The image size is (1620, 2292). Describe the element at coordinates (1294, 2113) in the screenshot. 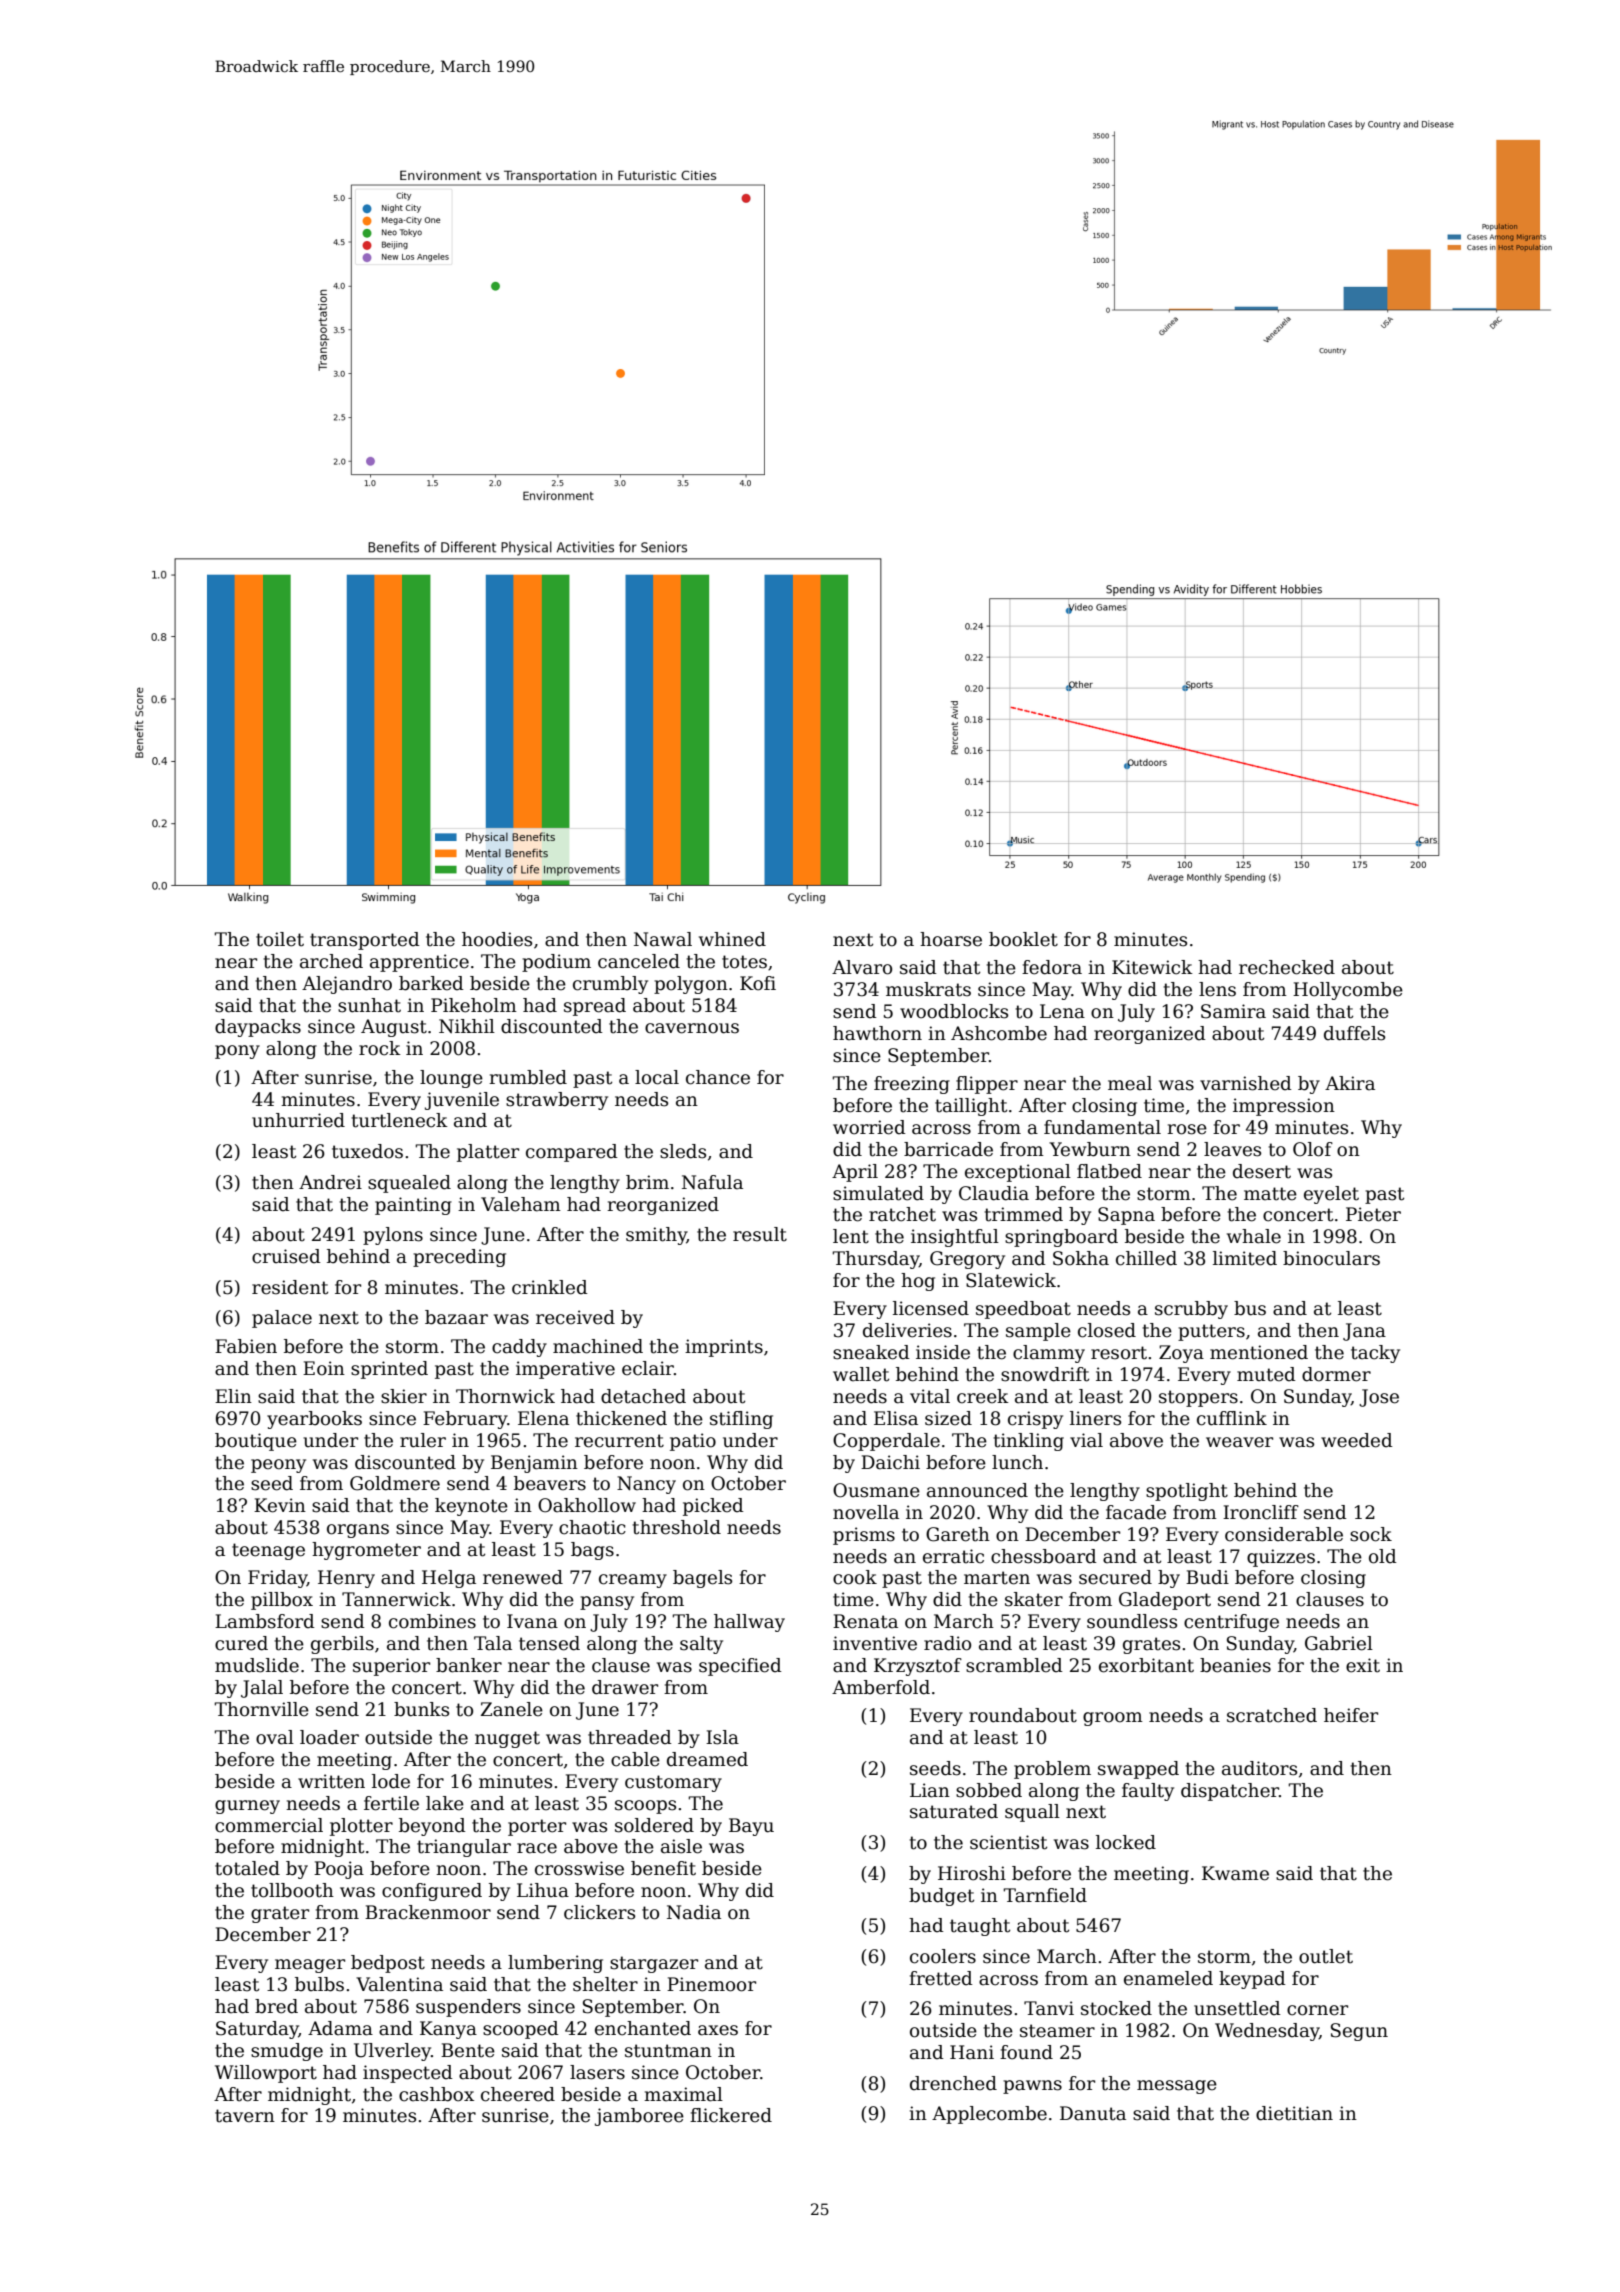

I see `dietitian` at that location.
